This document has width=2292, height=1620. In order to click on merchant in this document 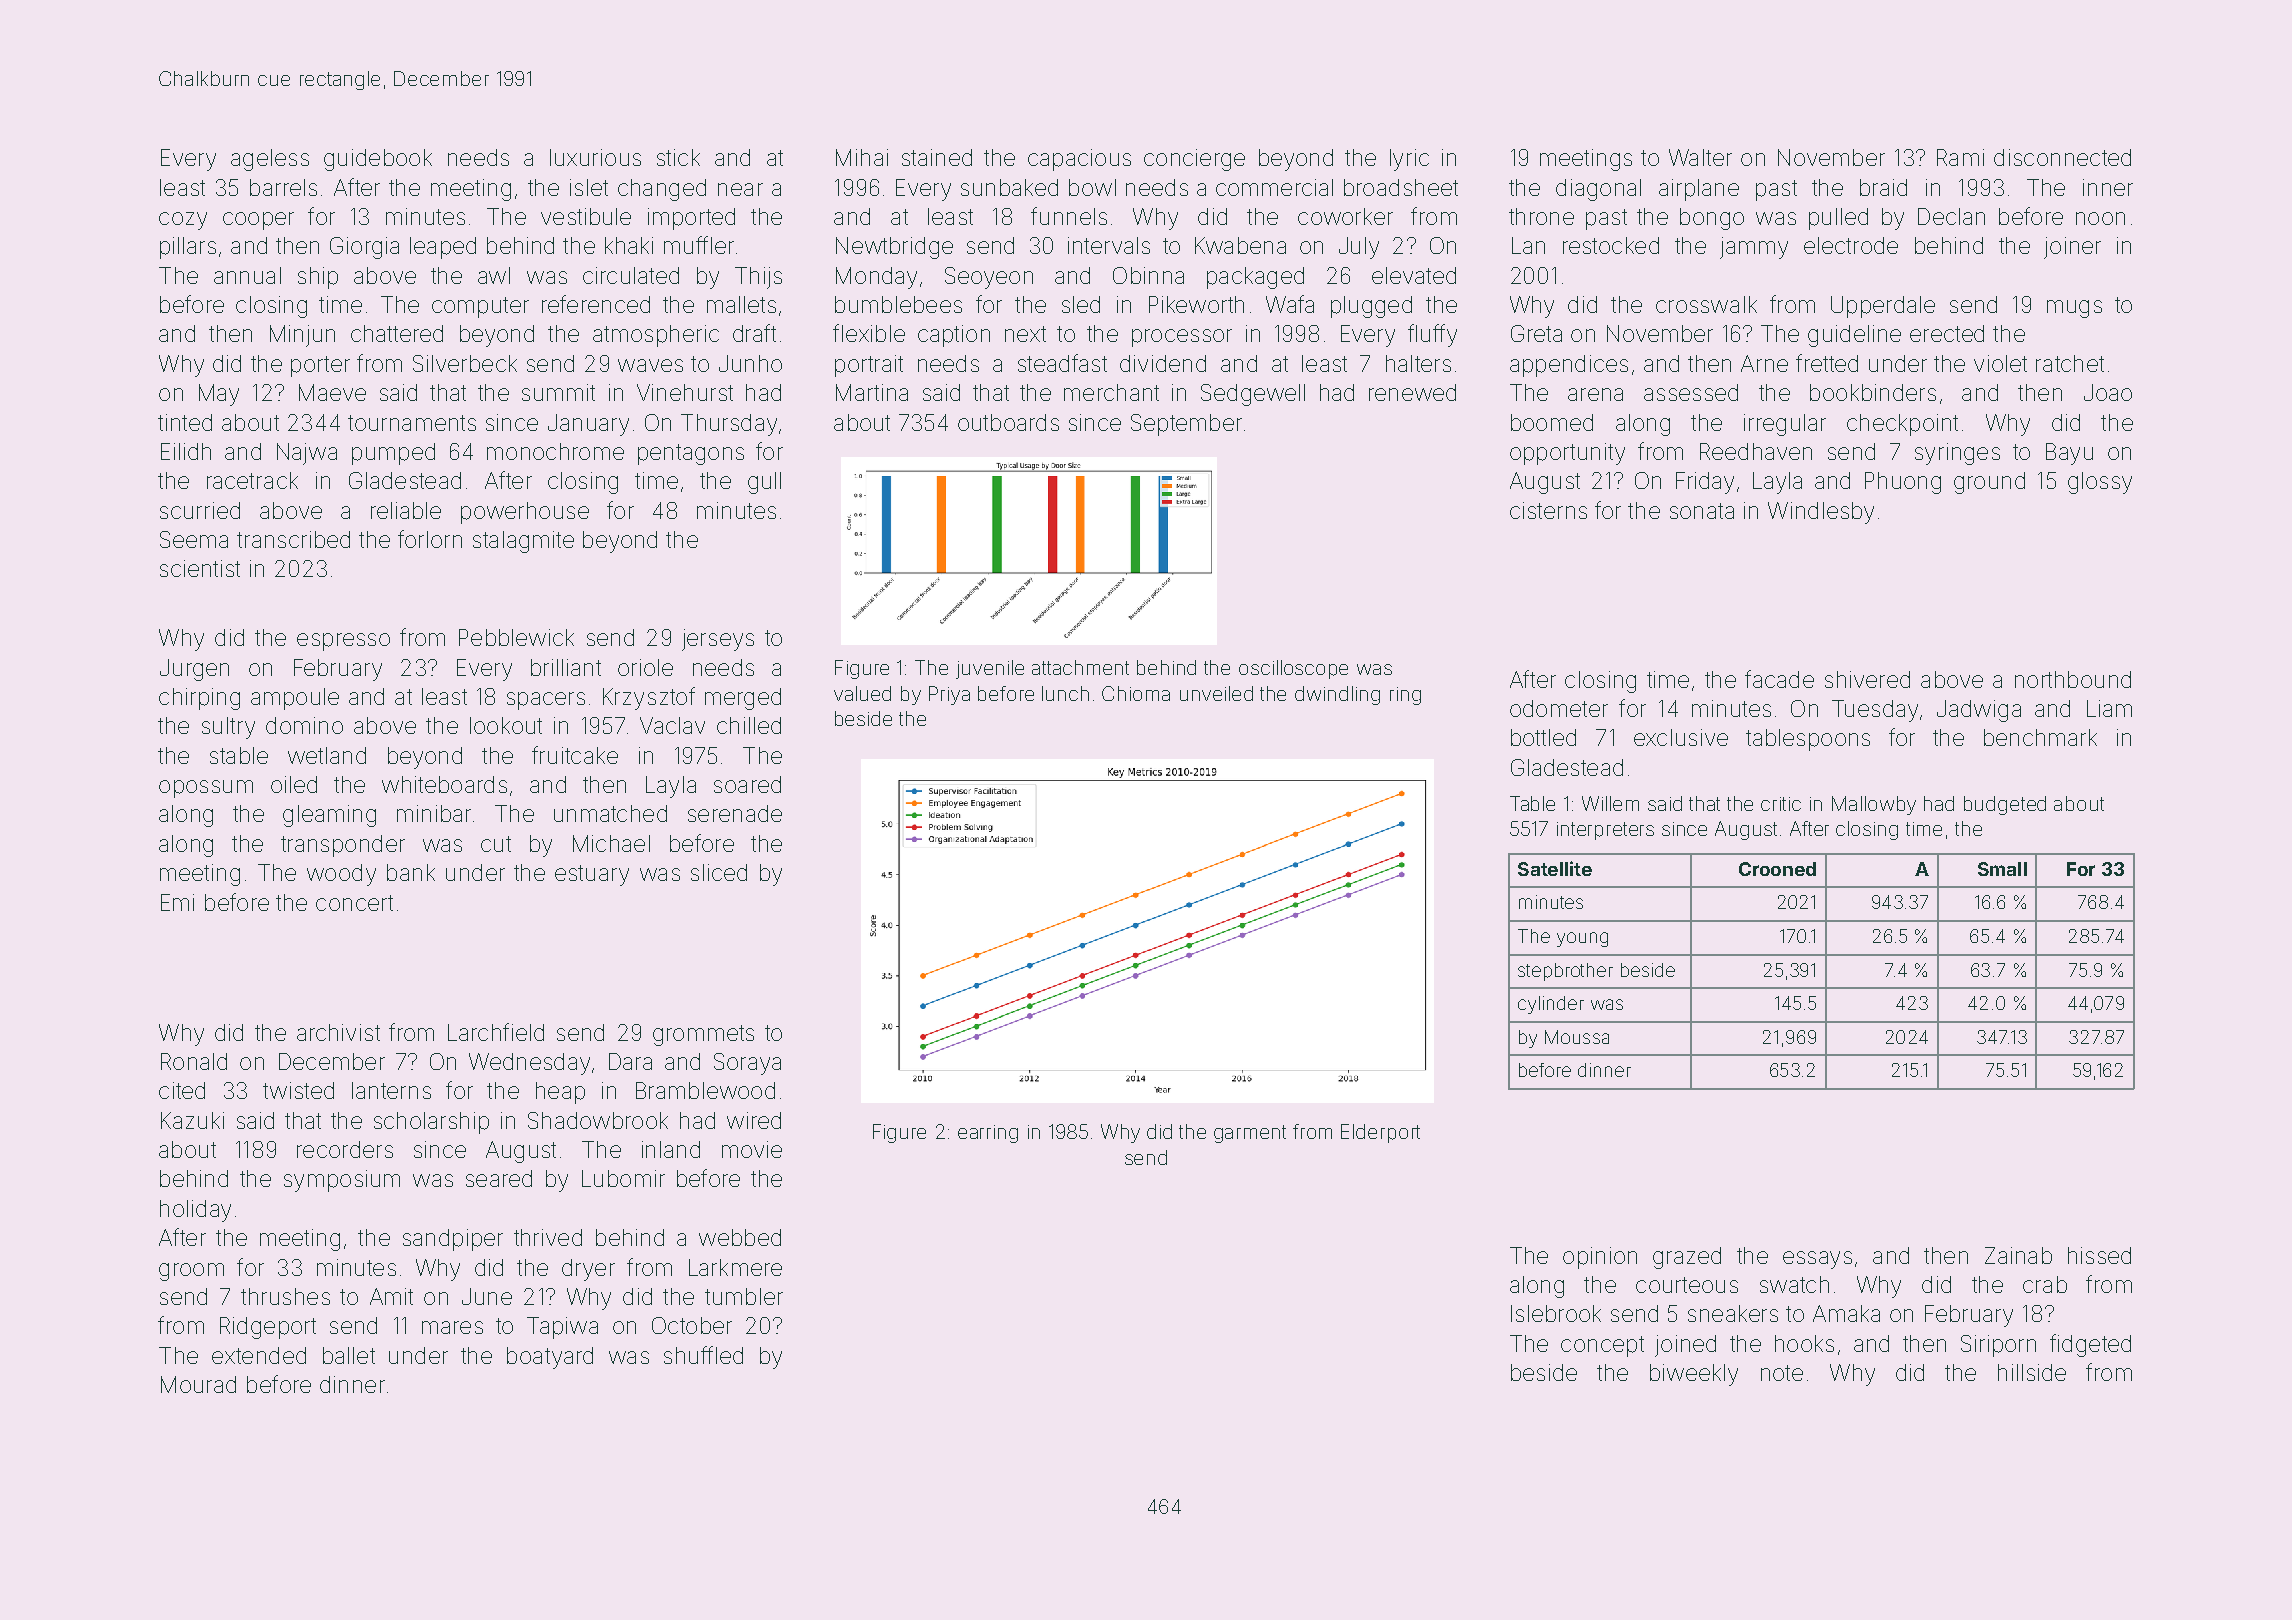, I will do `click(1111, 392)`.
